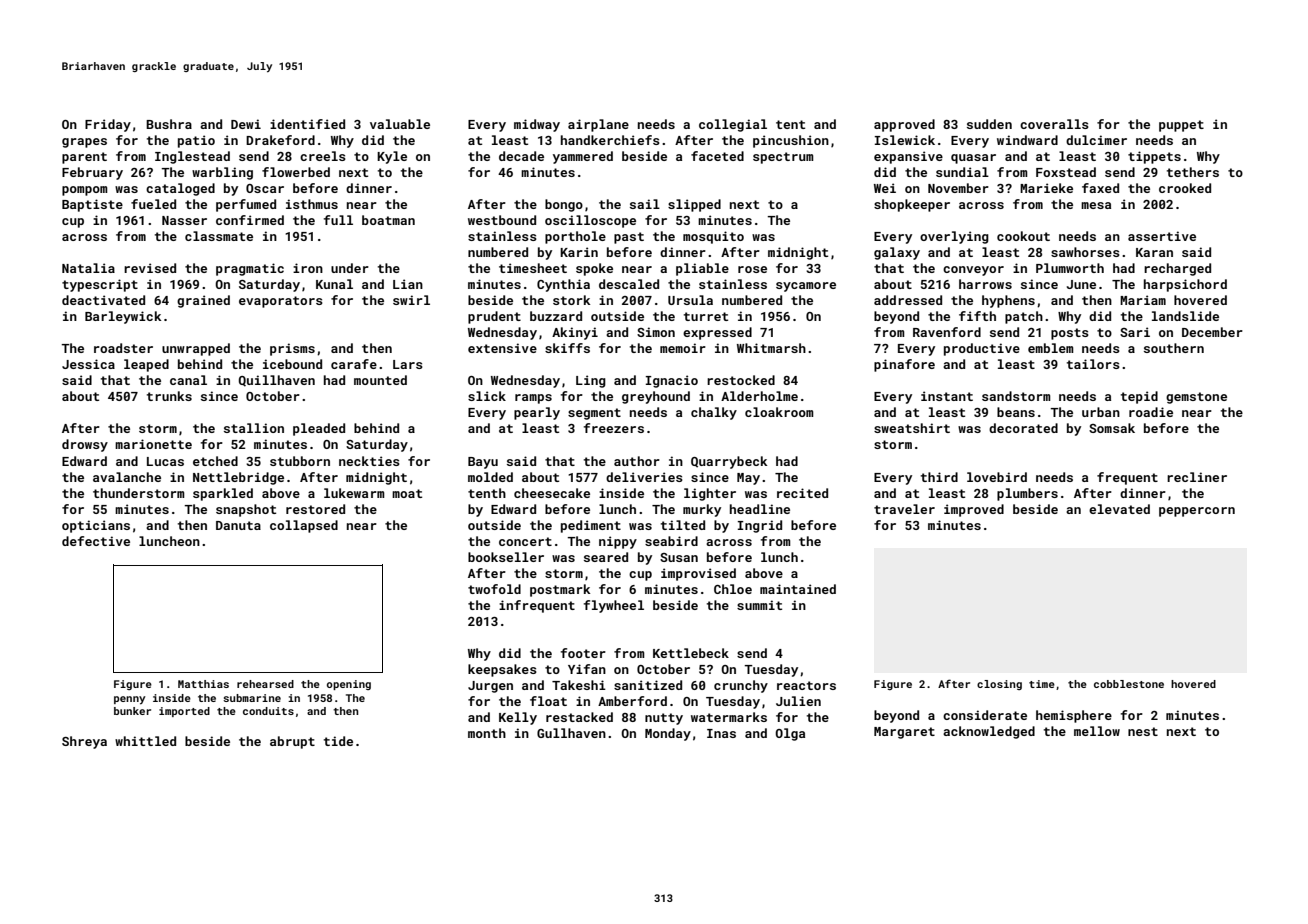 This document has width=1308, height=924. Describe the element at coordinates (733, 125) in the document. I see `collegial` at that location.
